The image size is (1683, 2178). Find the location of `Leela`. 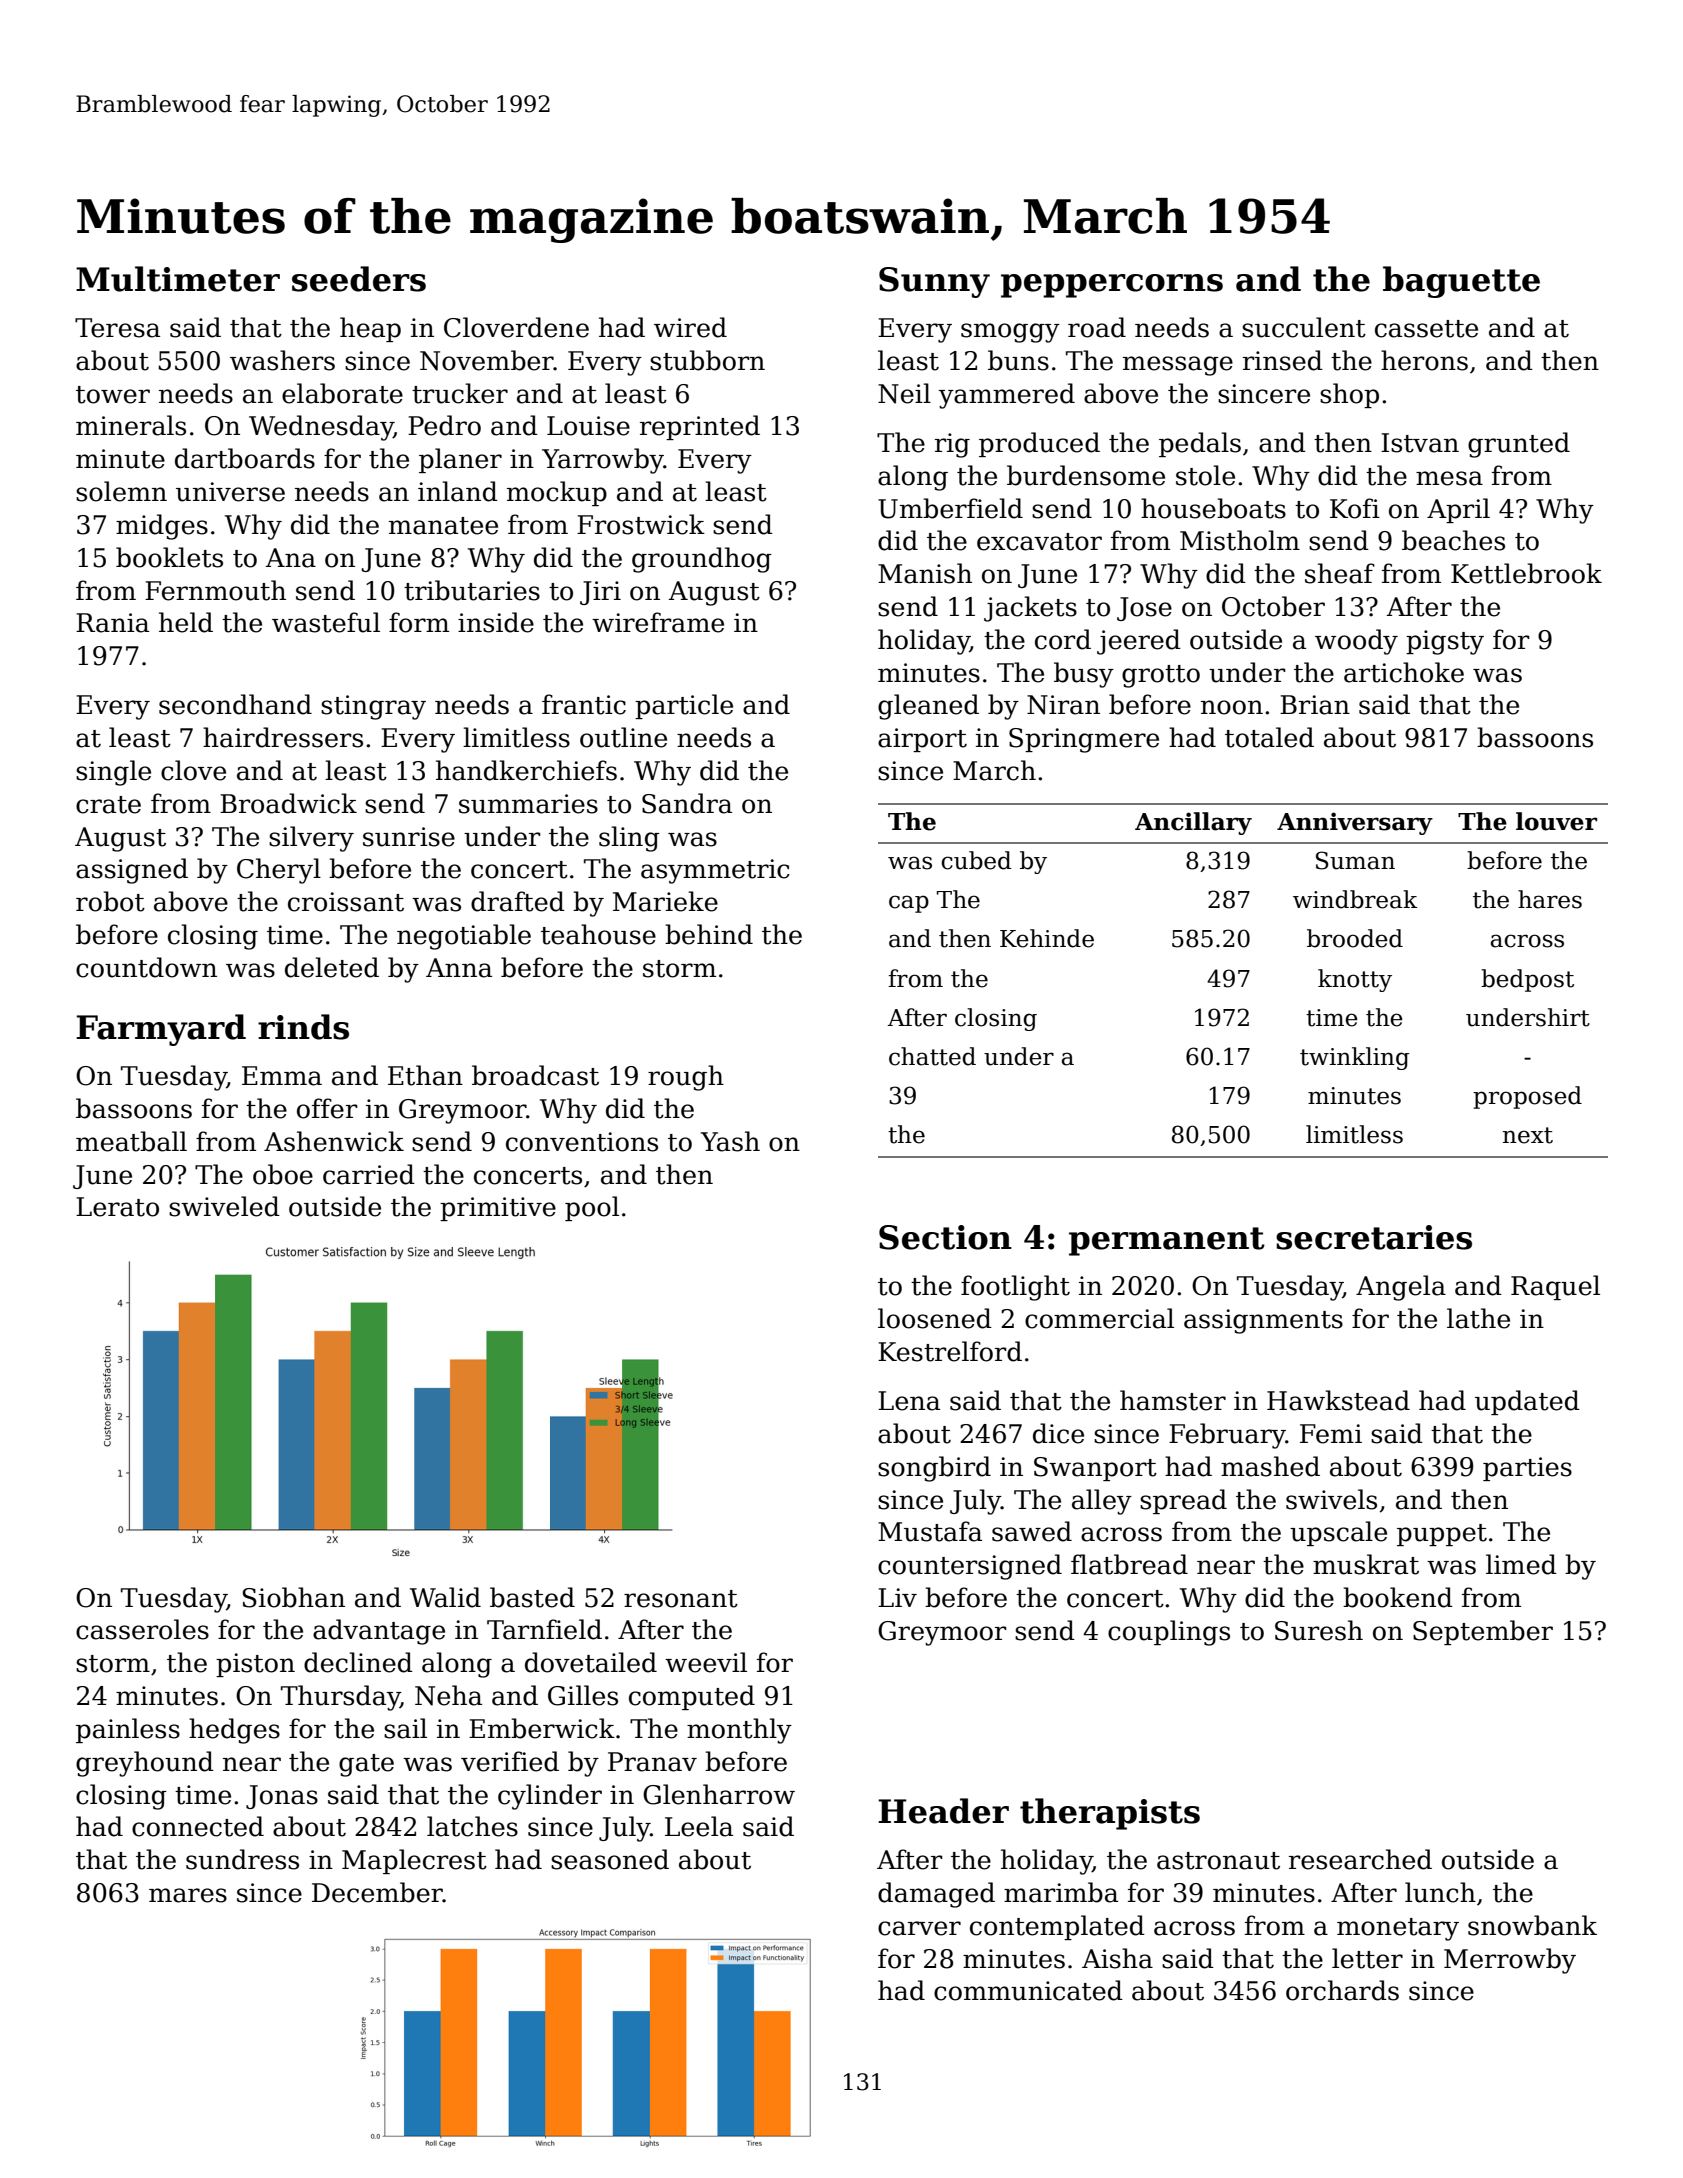

Leela is located at coordinates (699, 1826).
